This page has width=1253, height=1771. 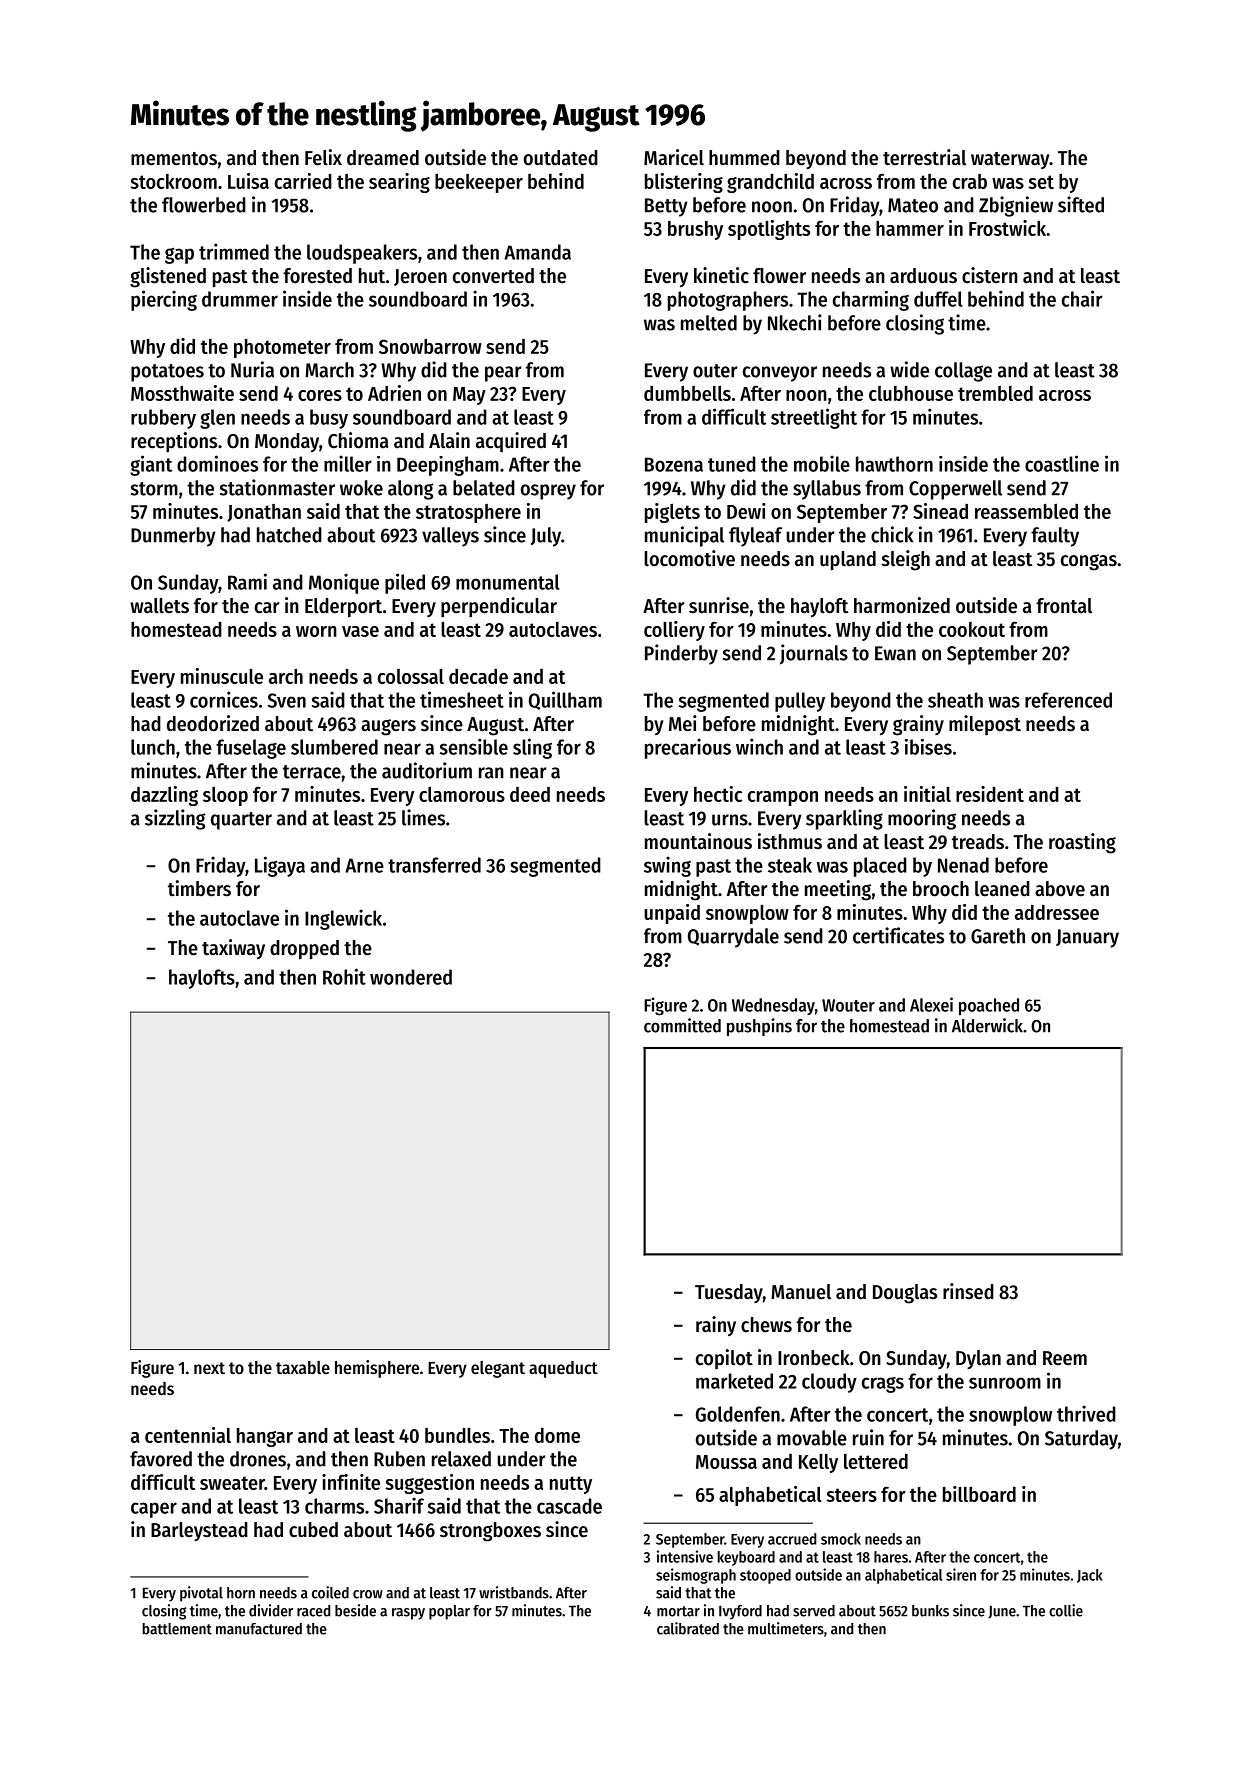 I want to click on Elderport, so click(x=343, y=608).
